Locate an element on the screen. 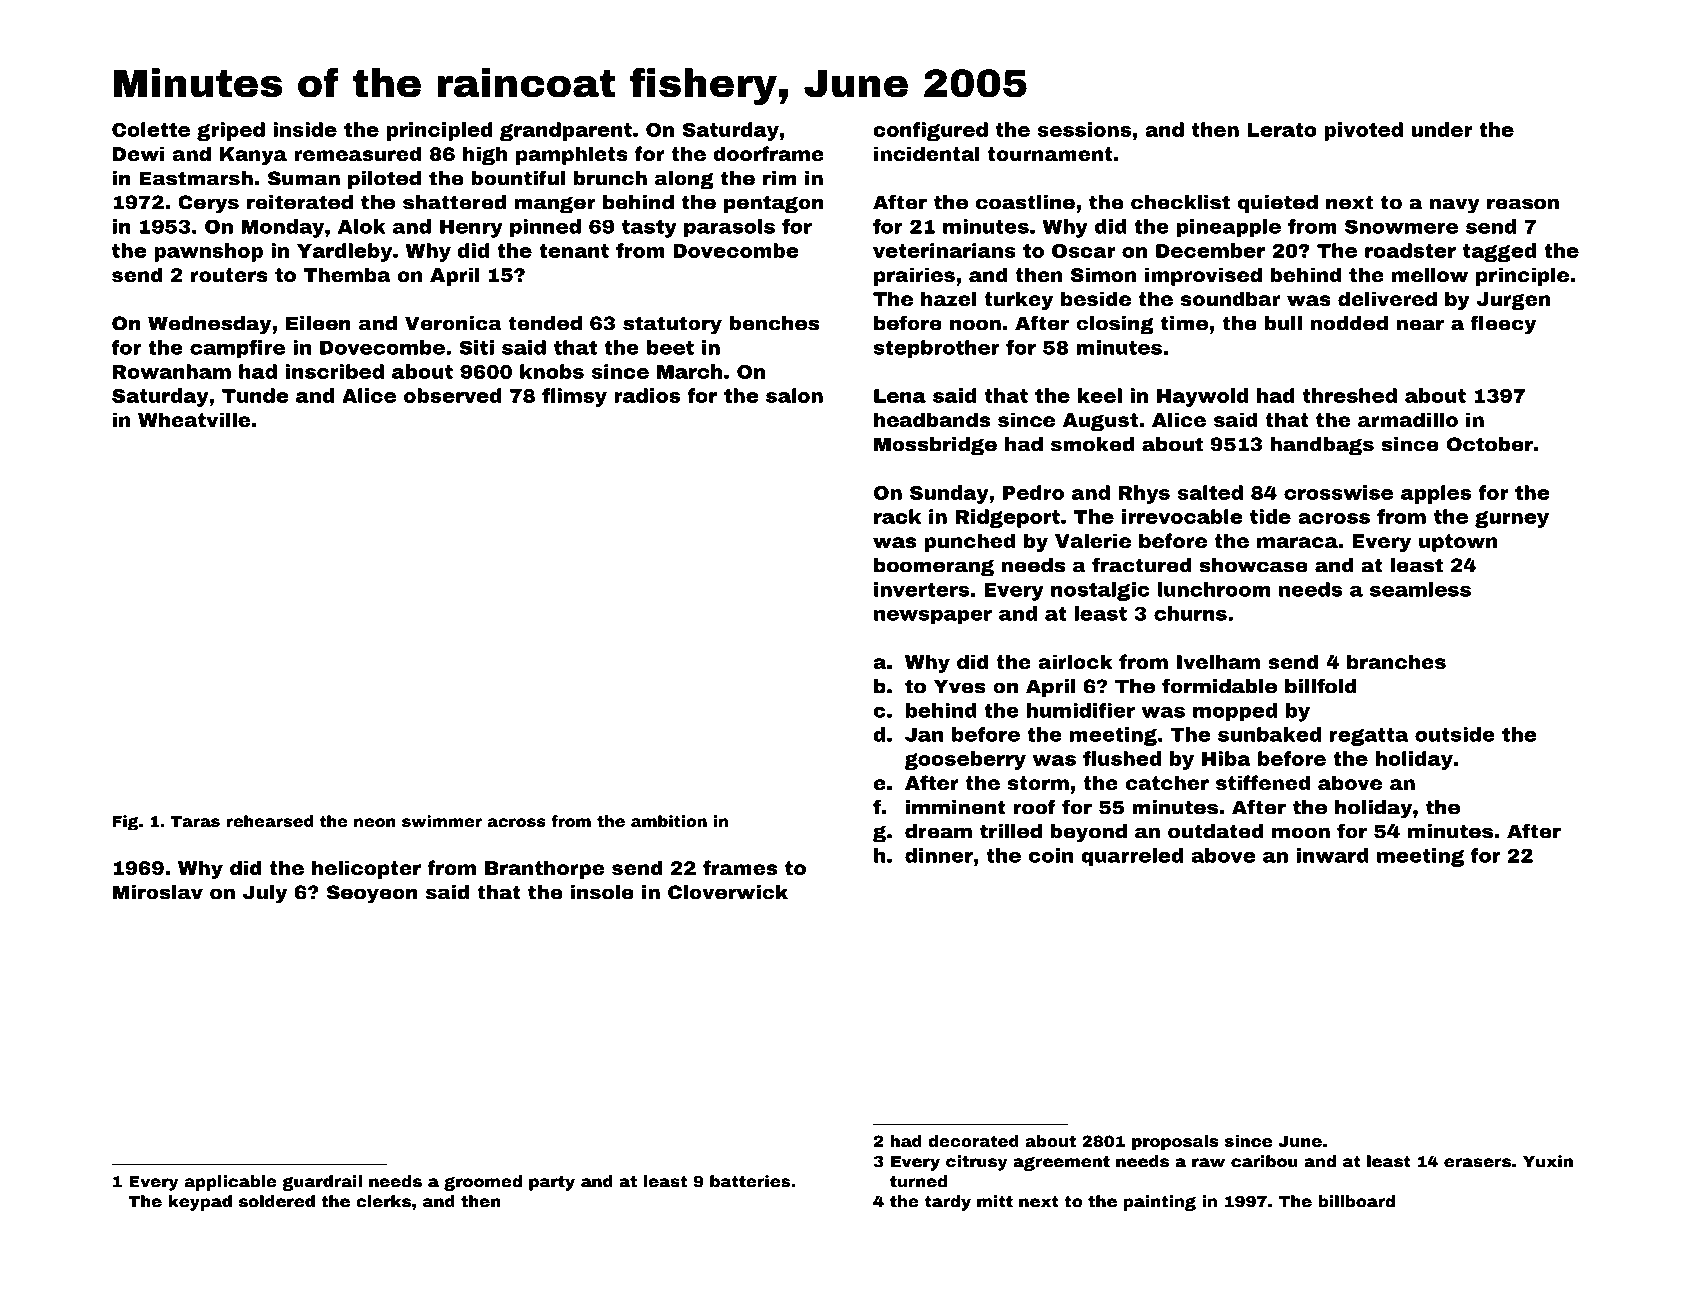 The height and width of the screenshot is (1312, 1698). noon is located at coordinates (975, 325).
